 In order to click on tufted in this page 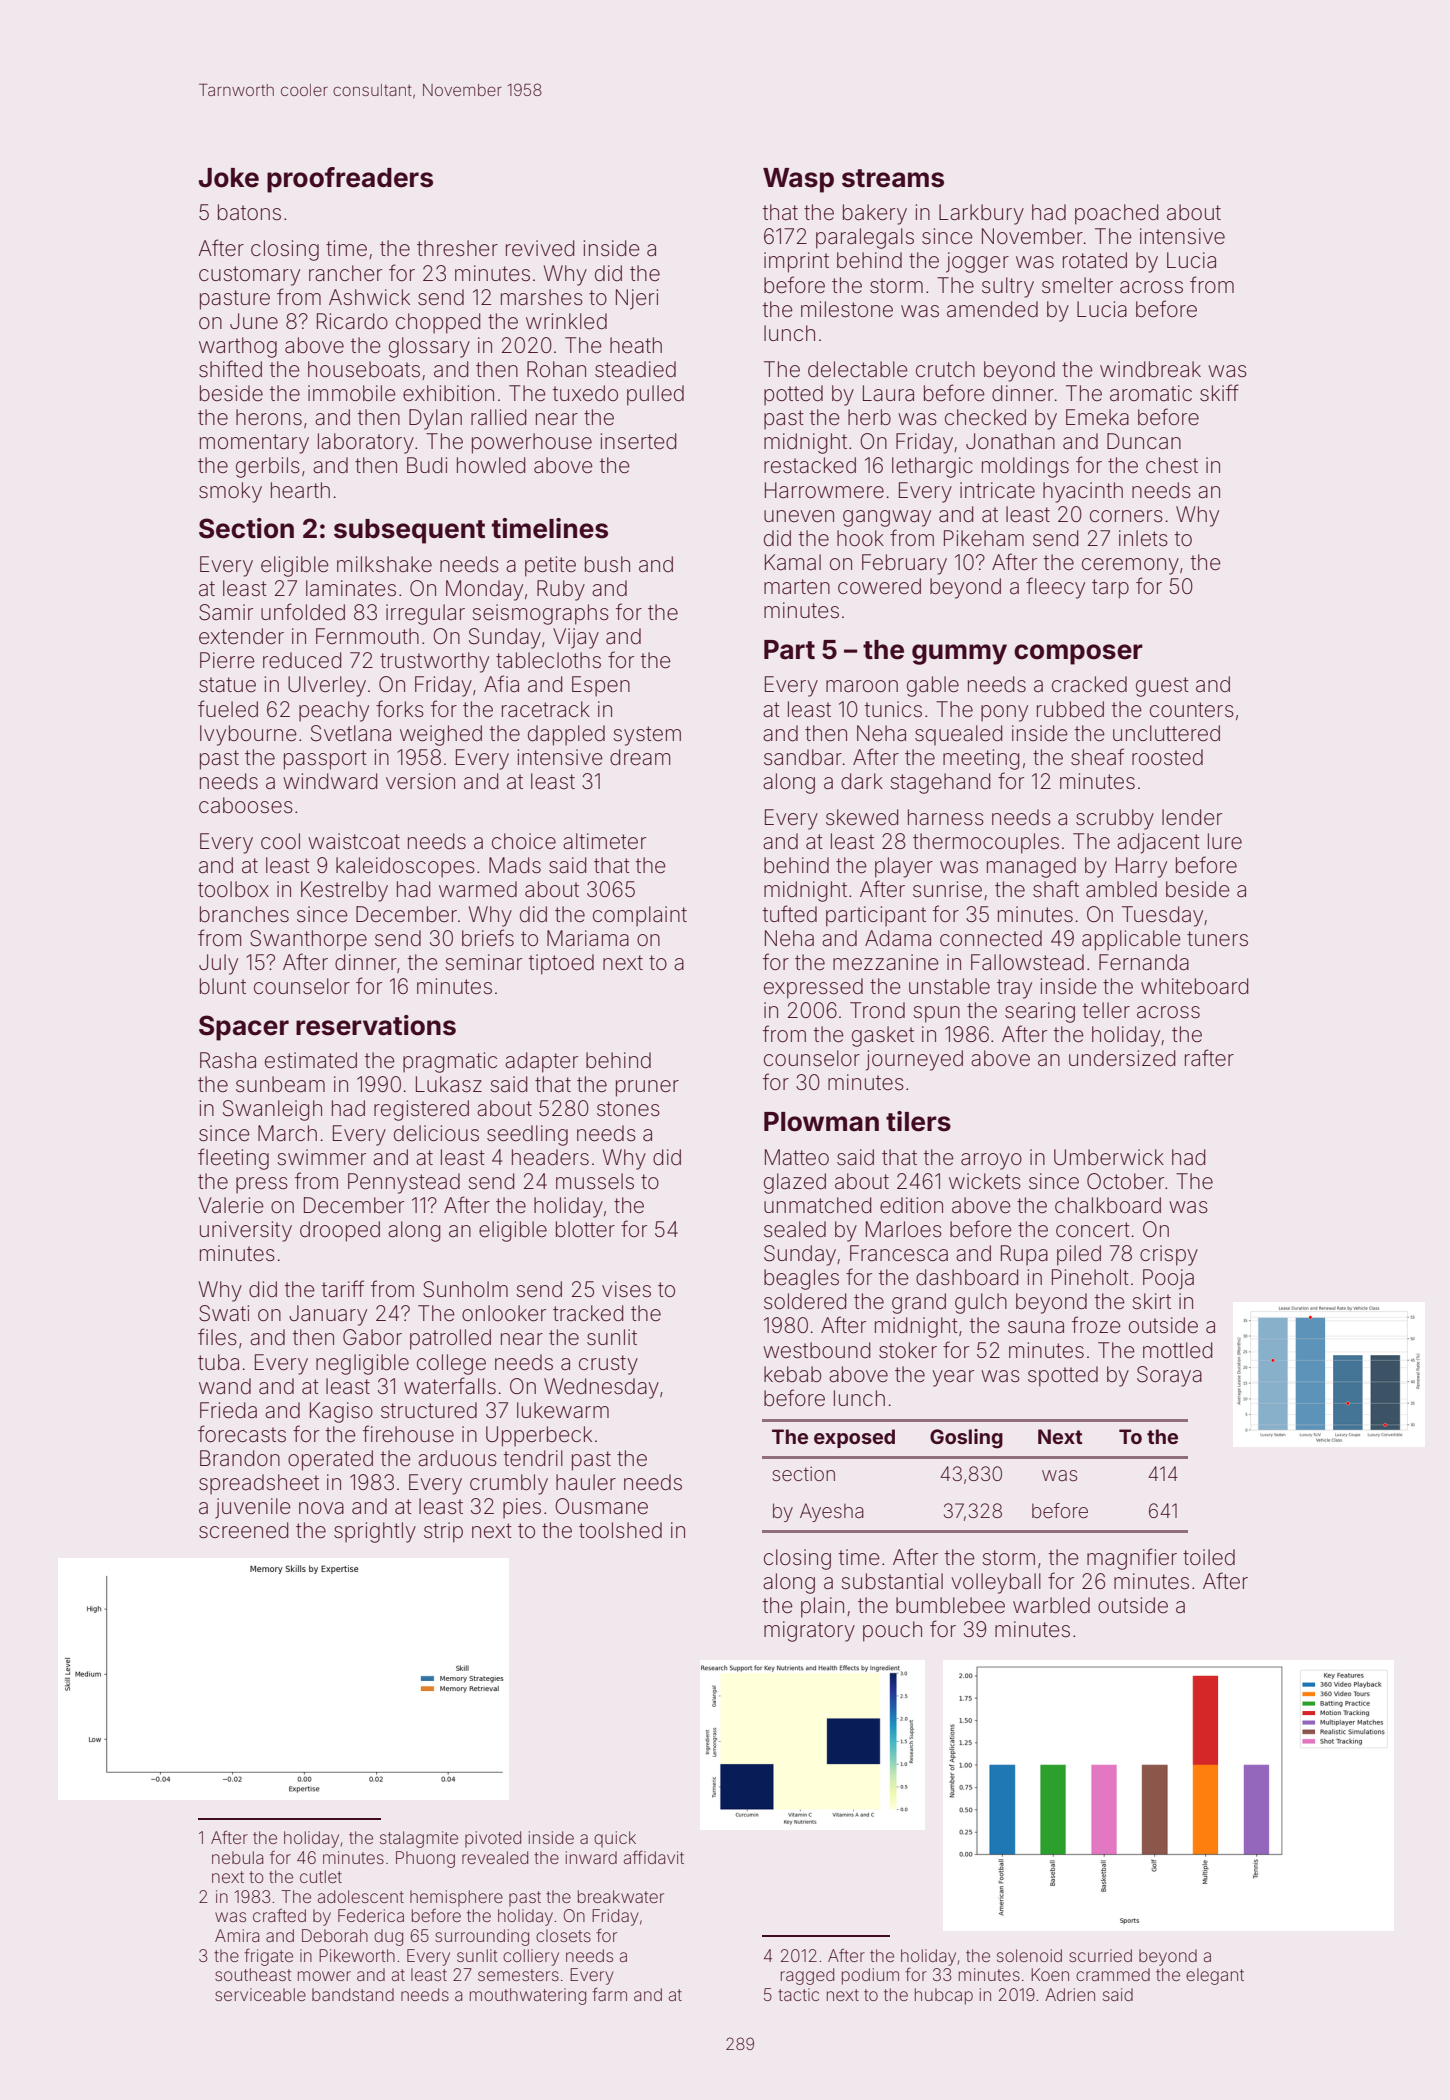, I will do `click(790, 914)`.
